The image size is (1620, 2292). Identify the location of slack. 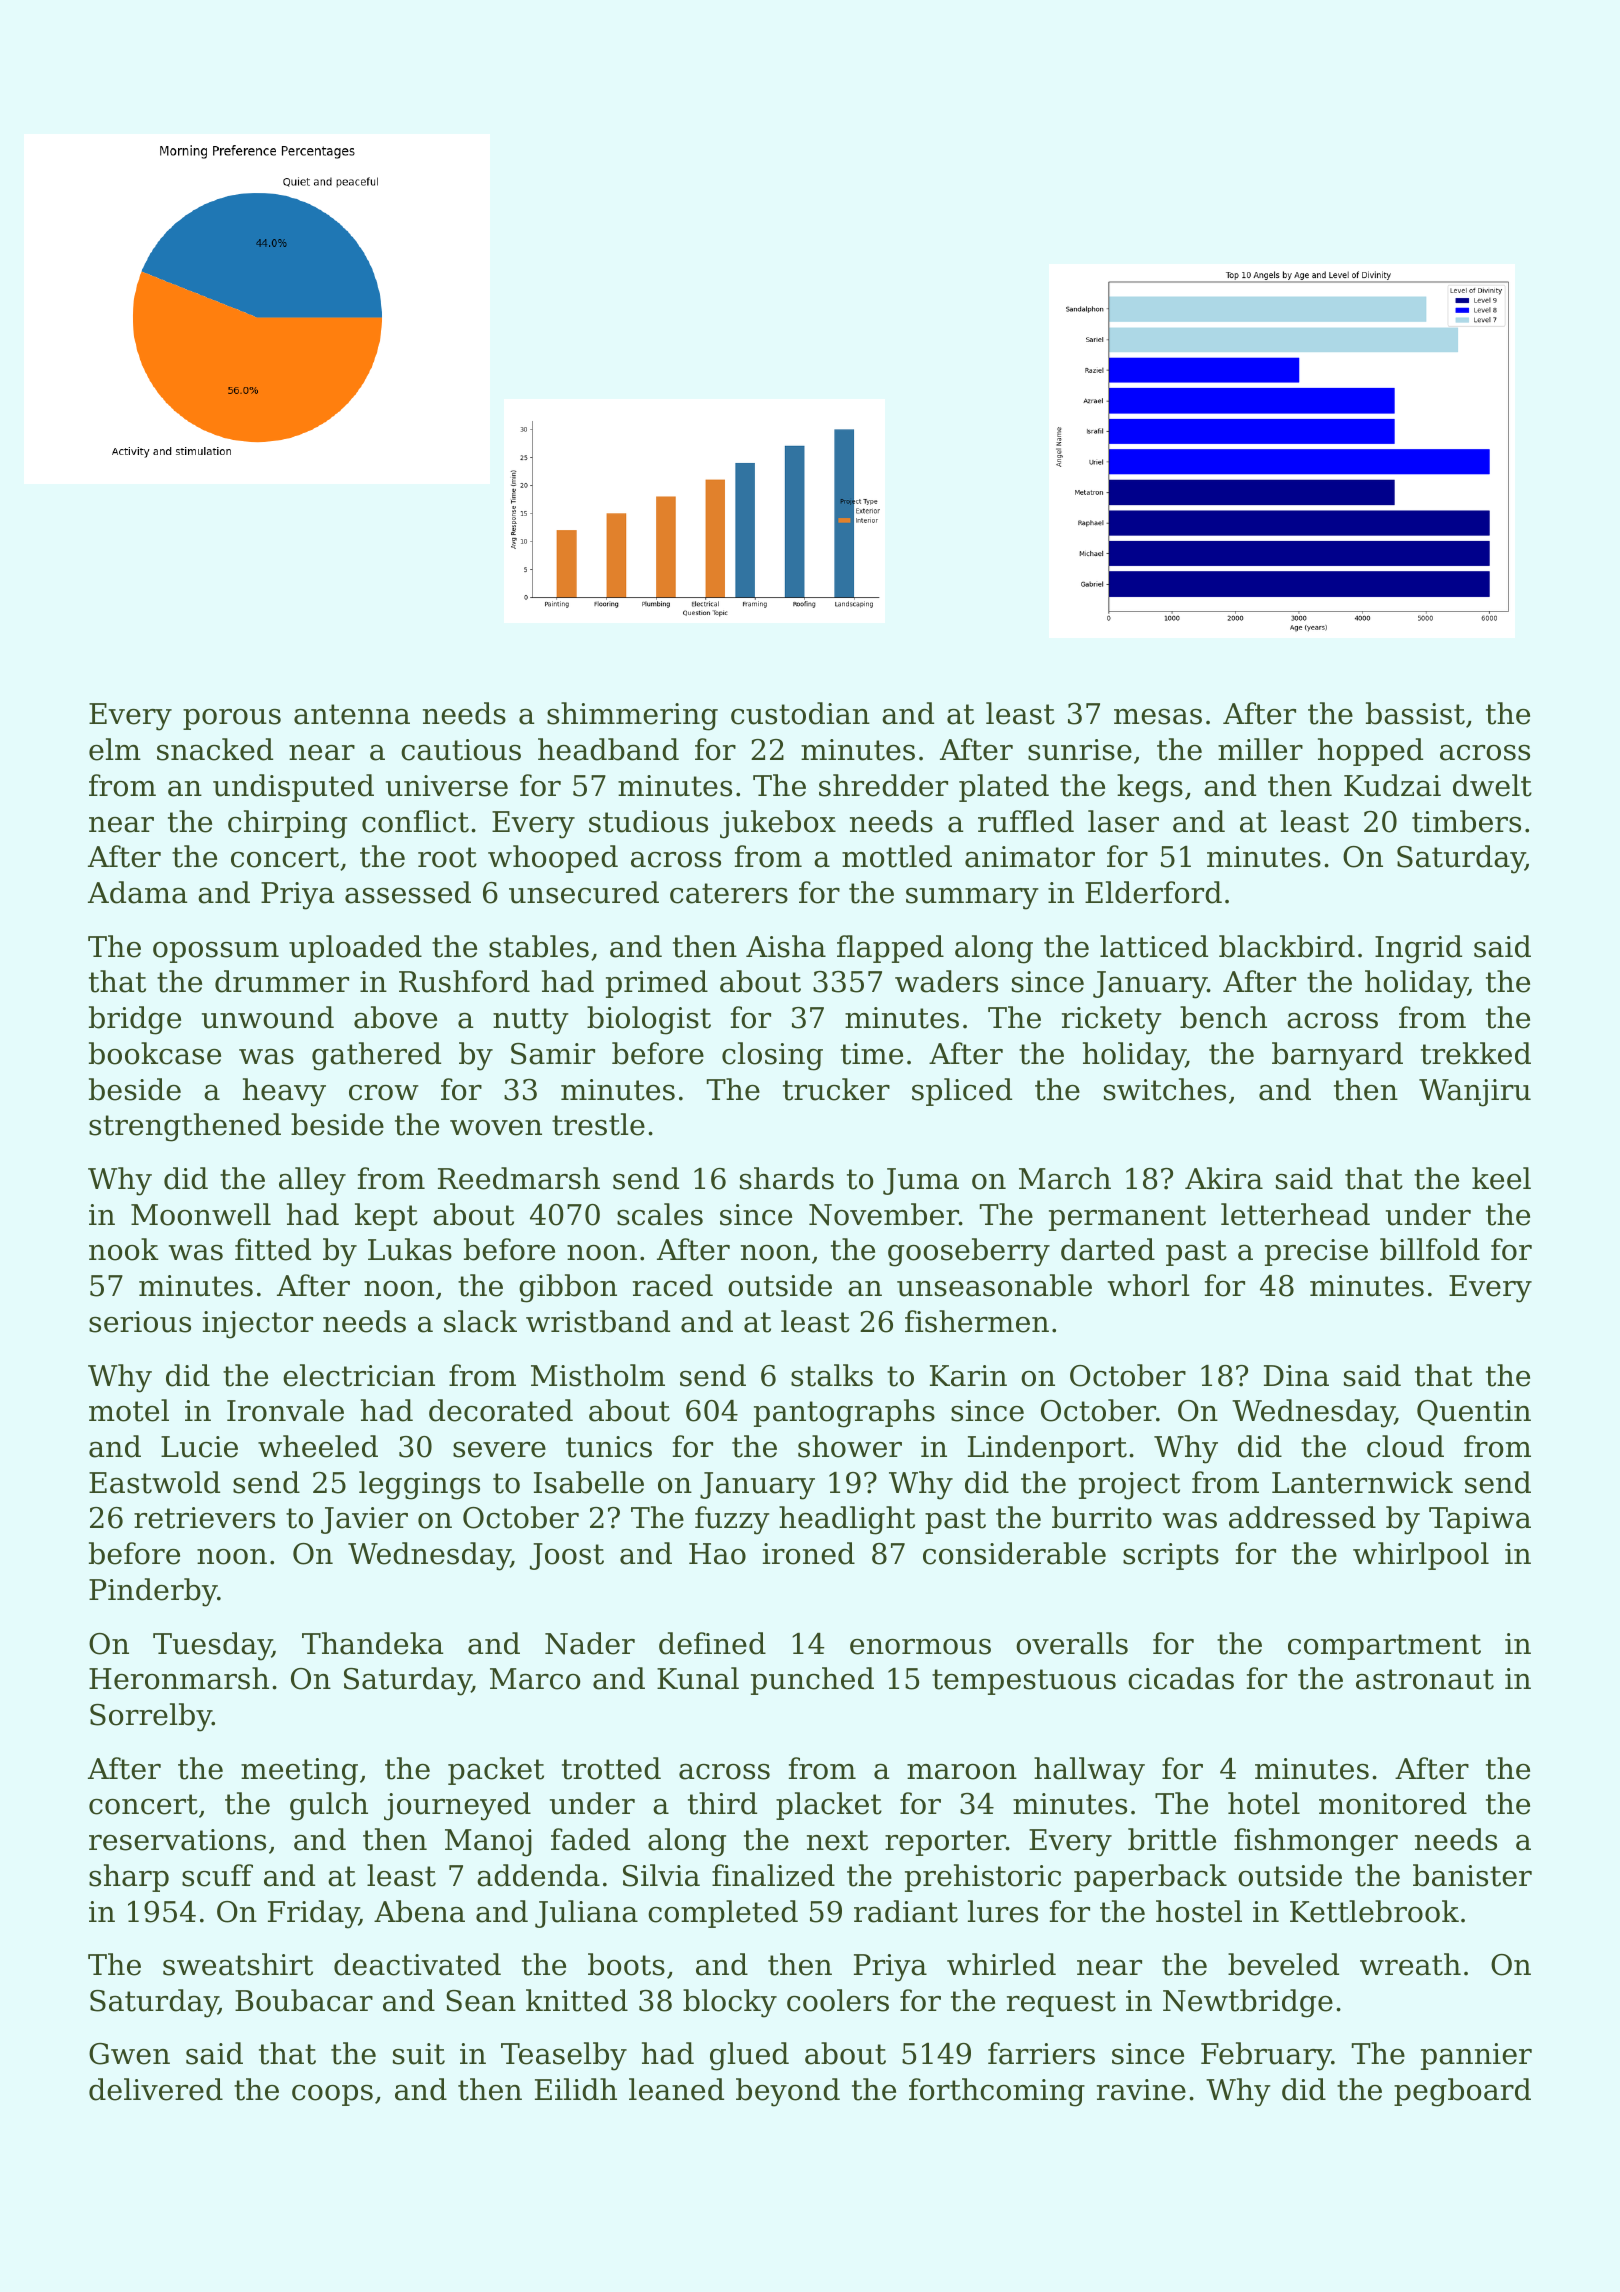
(480, 1321).
